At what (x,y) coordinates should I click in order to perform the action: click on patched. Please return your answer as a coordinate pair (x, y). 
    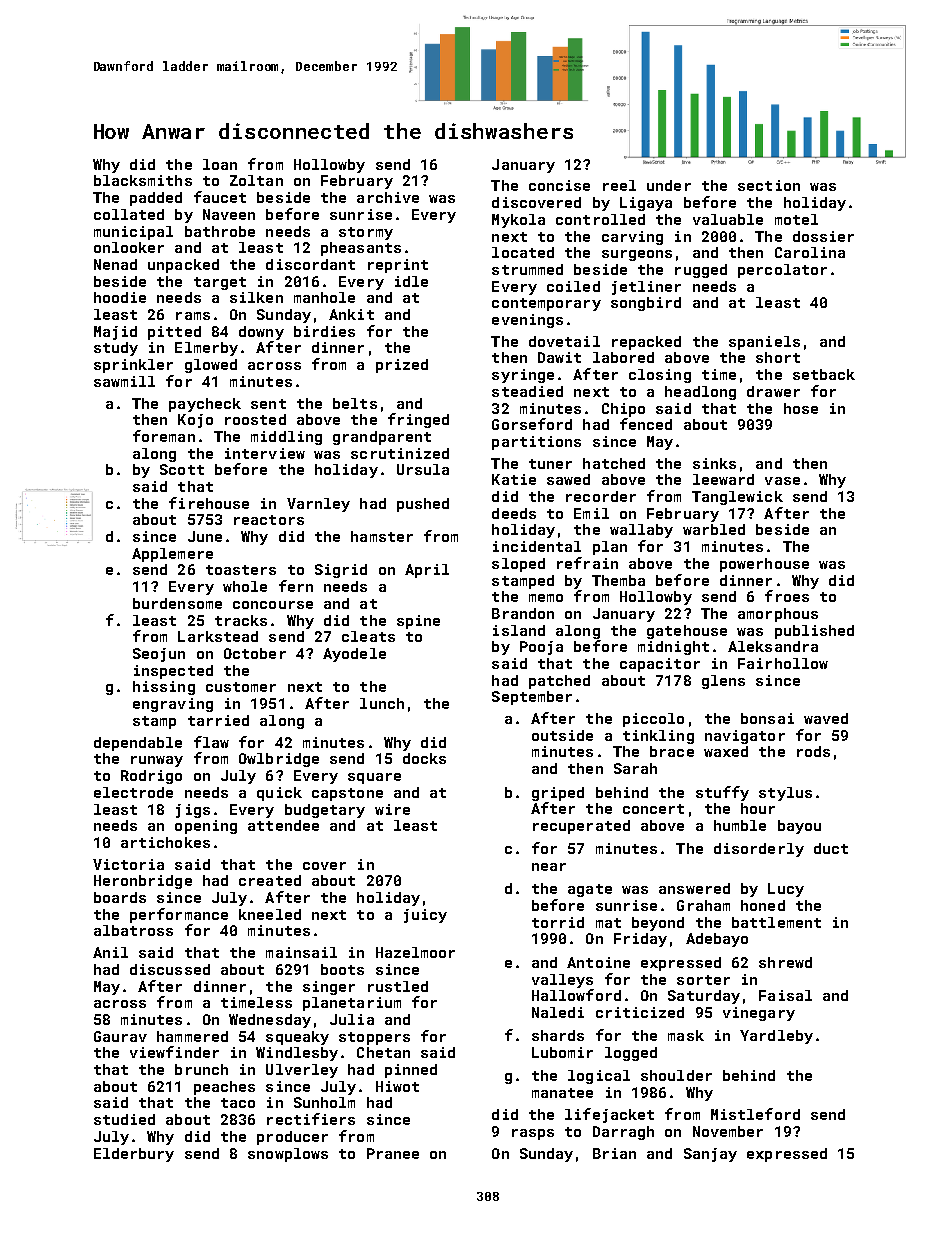
    Looking at the image, I should click on (559, 682).
